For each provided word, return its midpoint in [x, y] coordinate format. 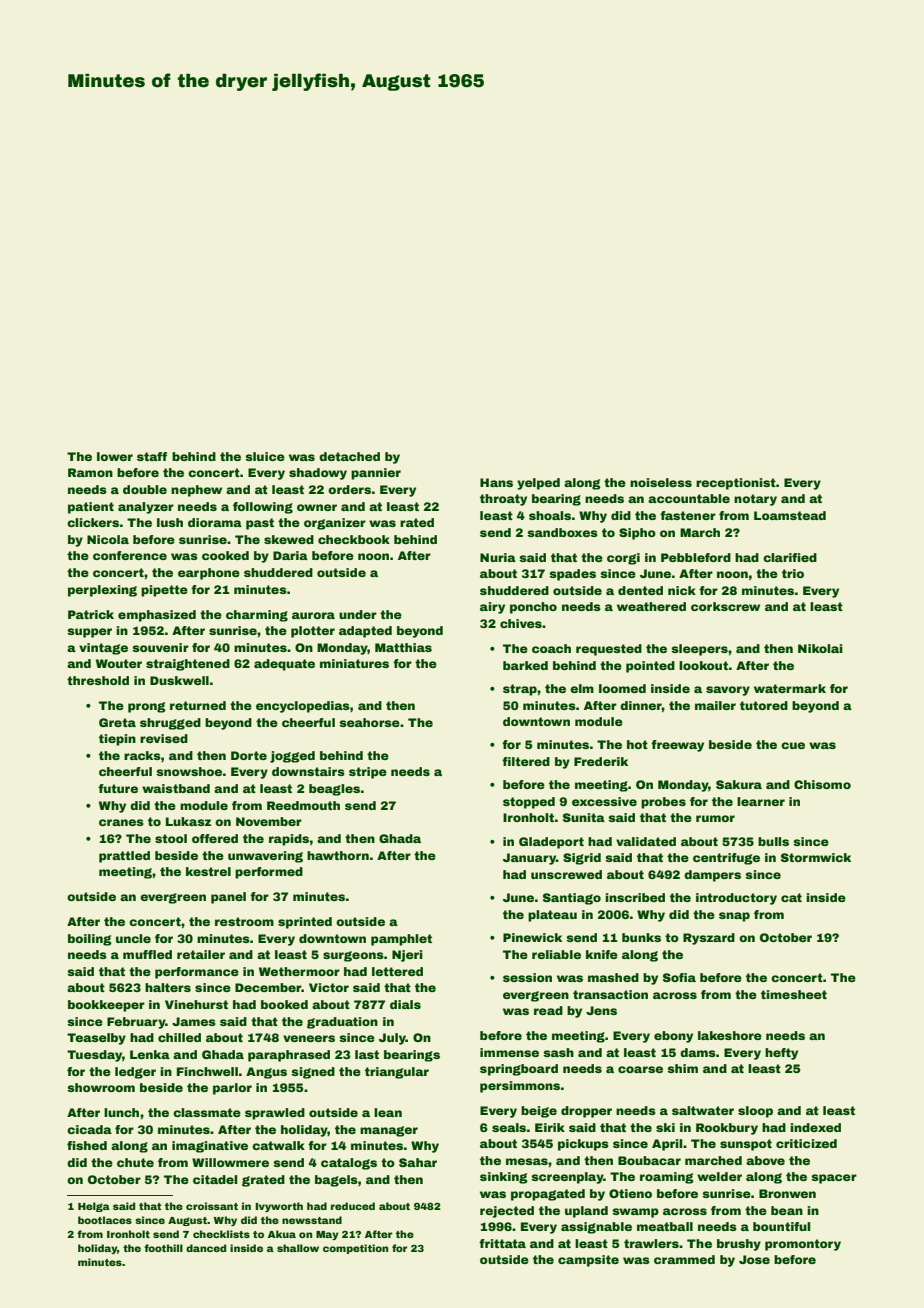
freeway [677, 746]
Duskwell [179, 680]
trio [793, 573]
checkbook [354, 539]
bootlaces [105, 1220]
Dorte [249, 755]
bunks [641, 937]
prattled [124, 857]
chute [135, 1162]
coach [551, 648]
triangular [397, 1073]
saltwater [703, 1110]
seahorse [369, 722]
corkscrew [725, 606]
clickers [93, 522]
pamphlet [401, 940]
